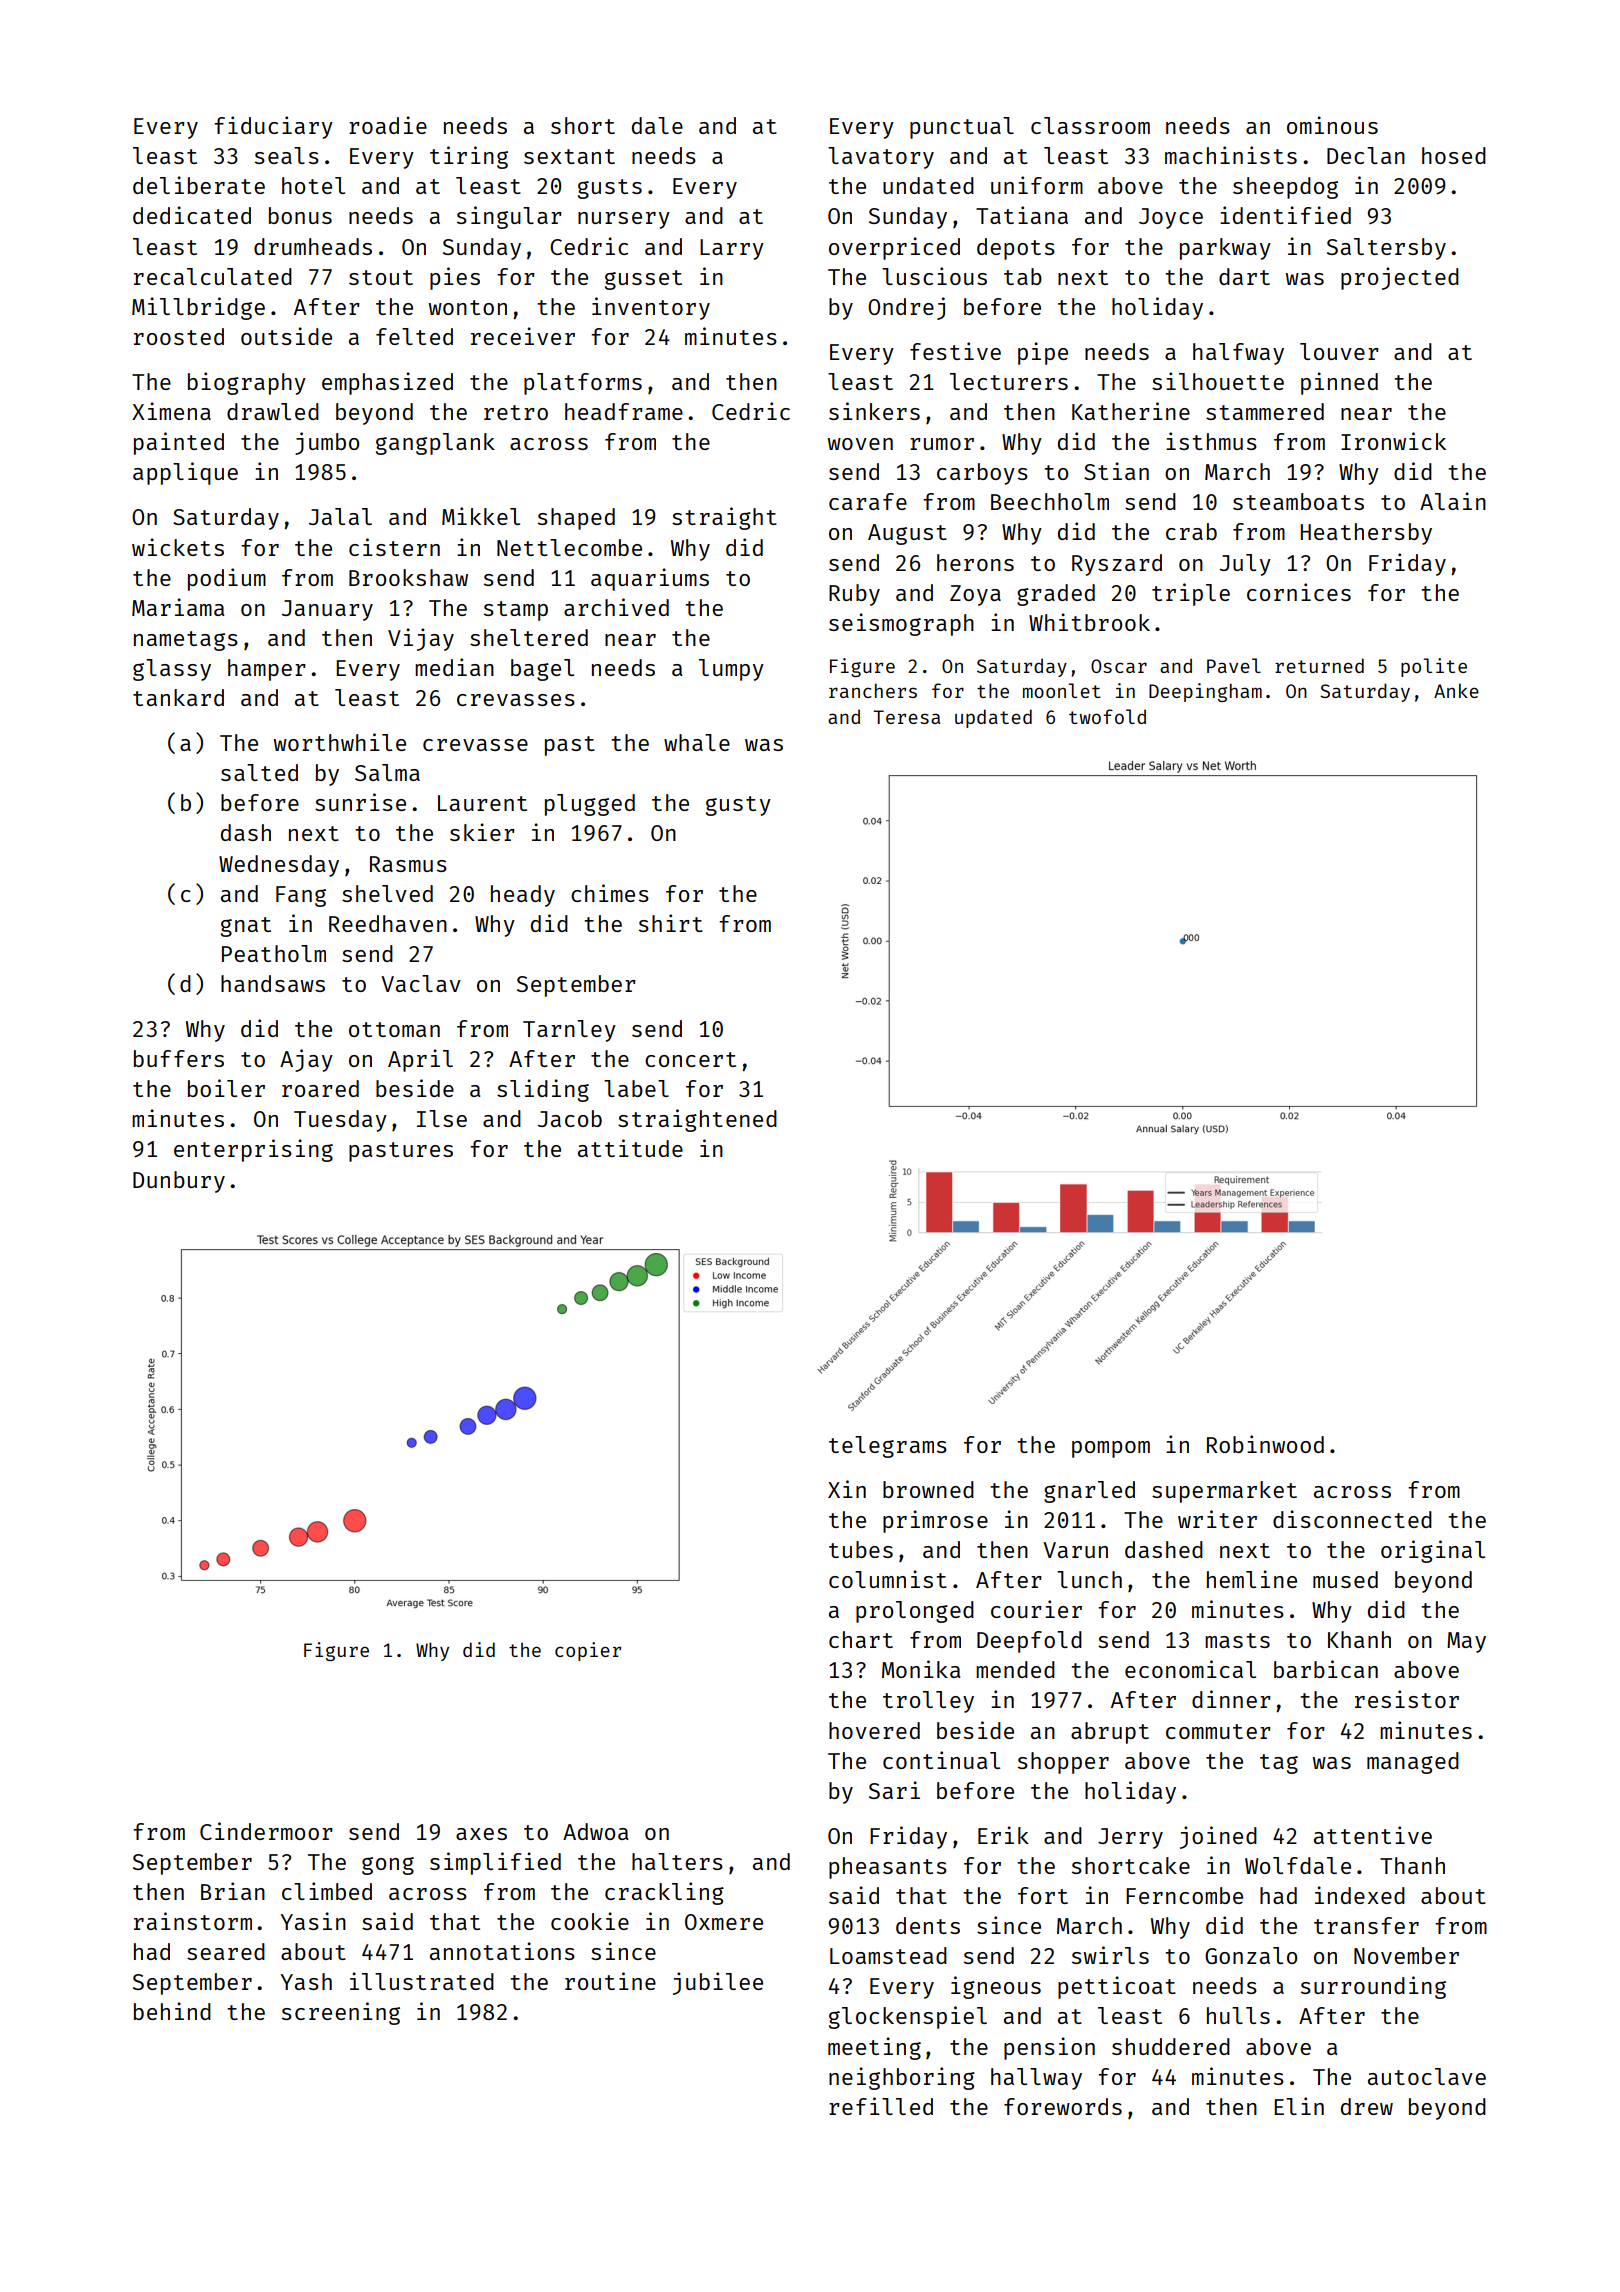 This screenshot has width=1620, height=2292. Describe the element at coordinates (273, 411) in the screenshot. I see `drawled` at that location.
